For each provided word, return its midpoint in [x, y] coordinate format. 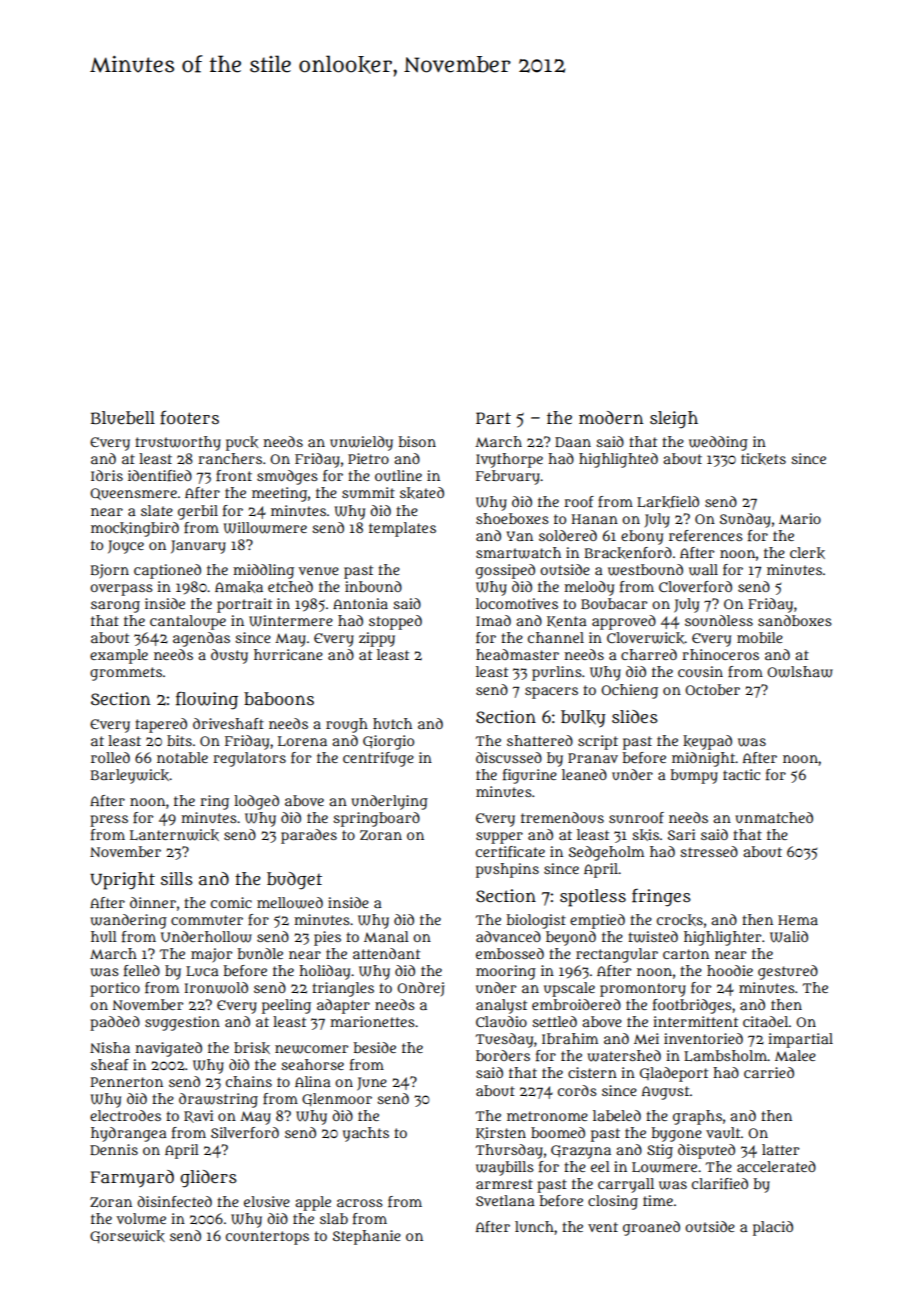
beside [375, 1047]
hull [104, 936]
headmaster [517, 654]
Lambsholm [725, 1055]
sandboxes [795, 620]
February [508, 477]
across [360, 1203]
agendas [201, 639]
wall [703, 570]
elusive [267, 1201]
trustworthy [178, 443]
